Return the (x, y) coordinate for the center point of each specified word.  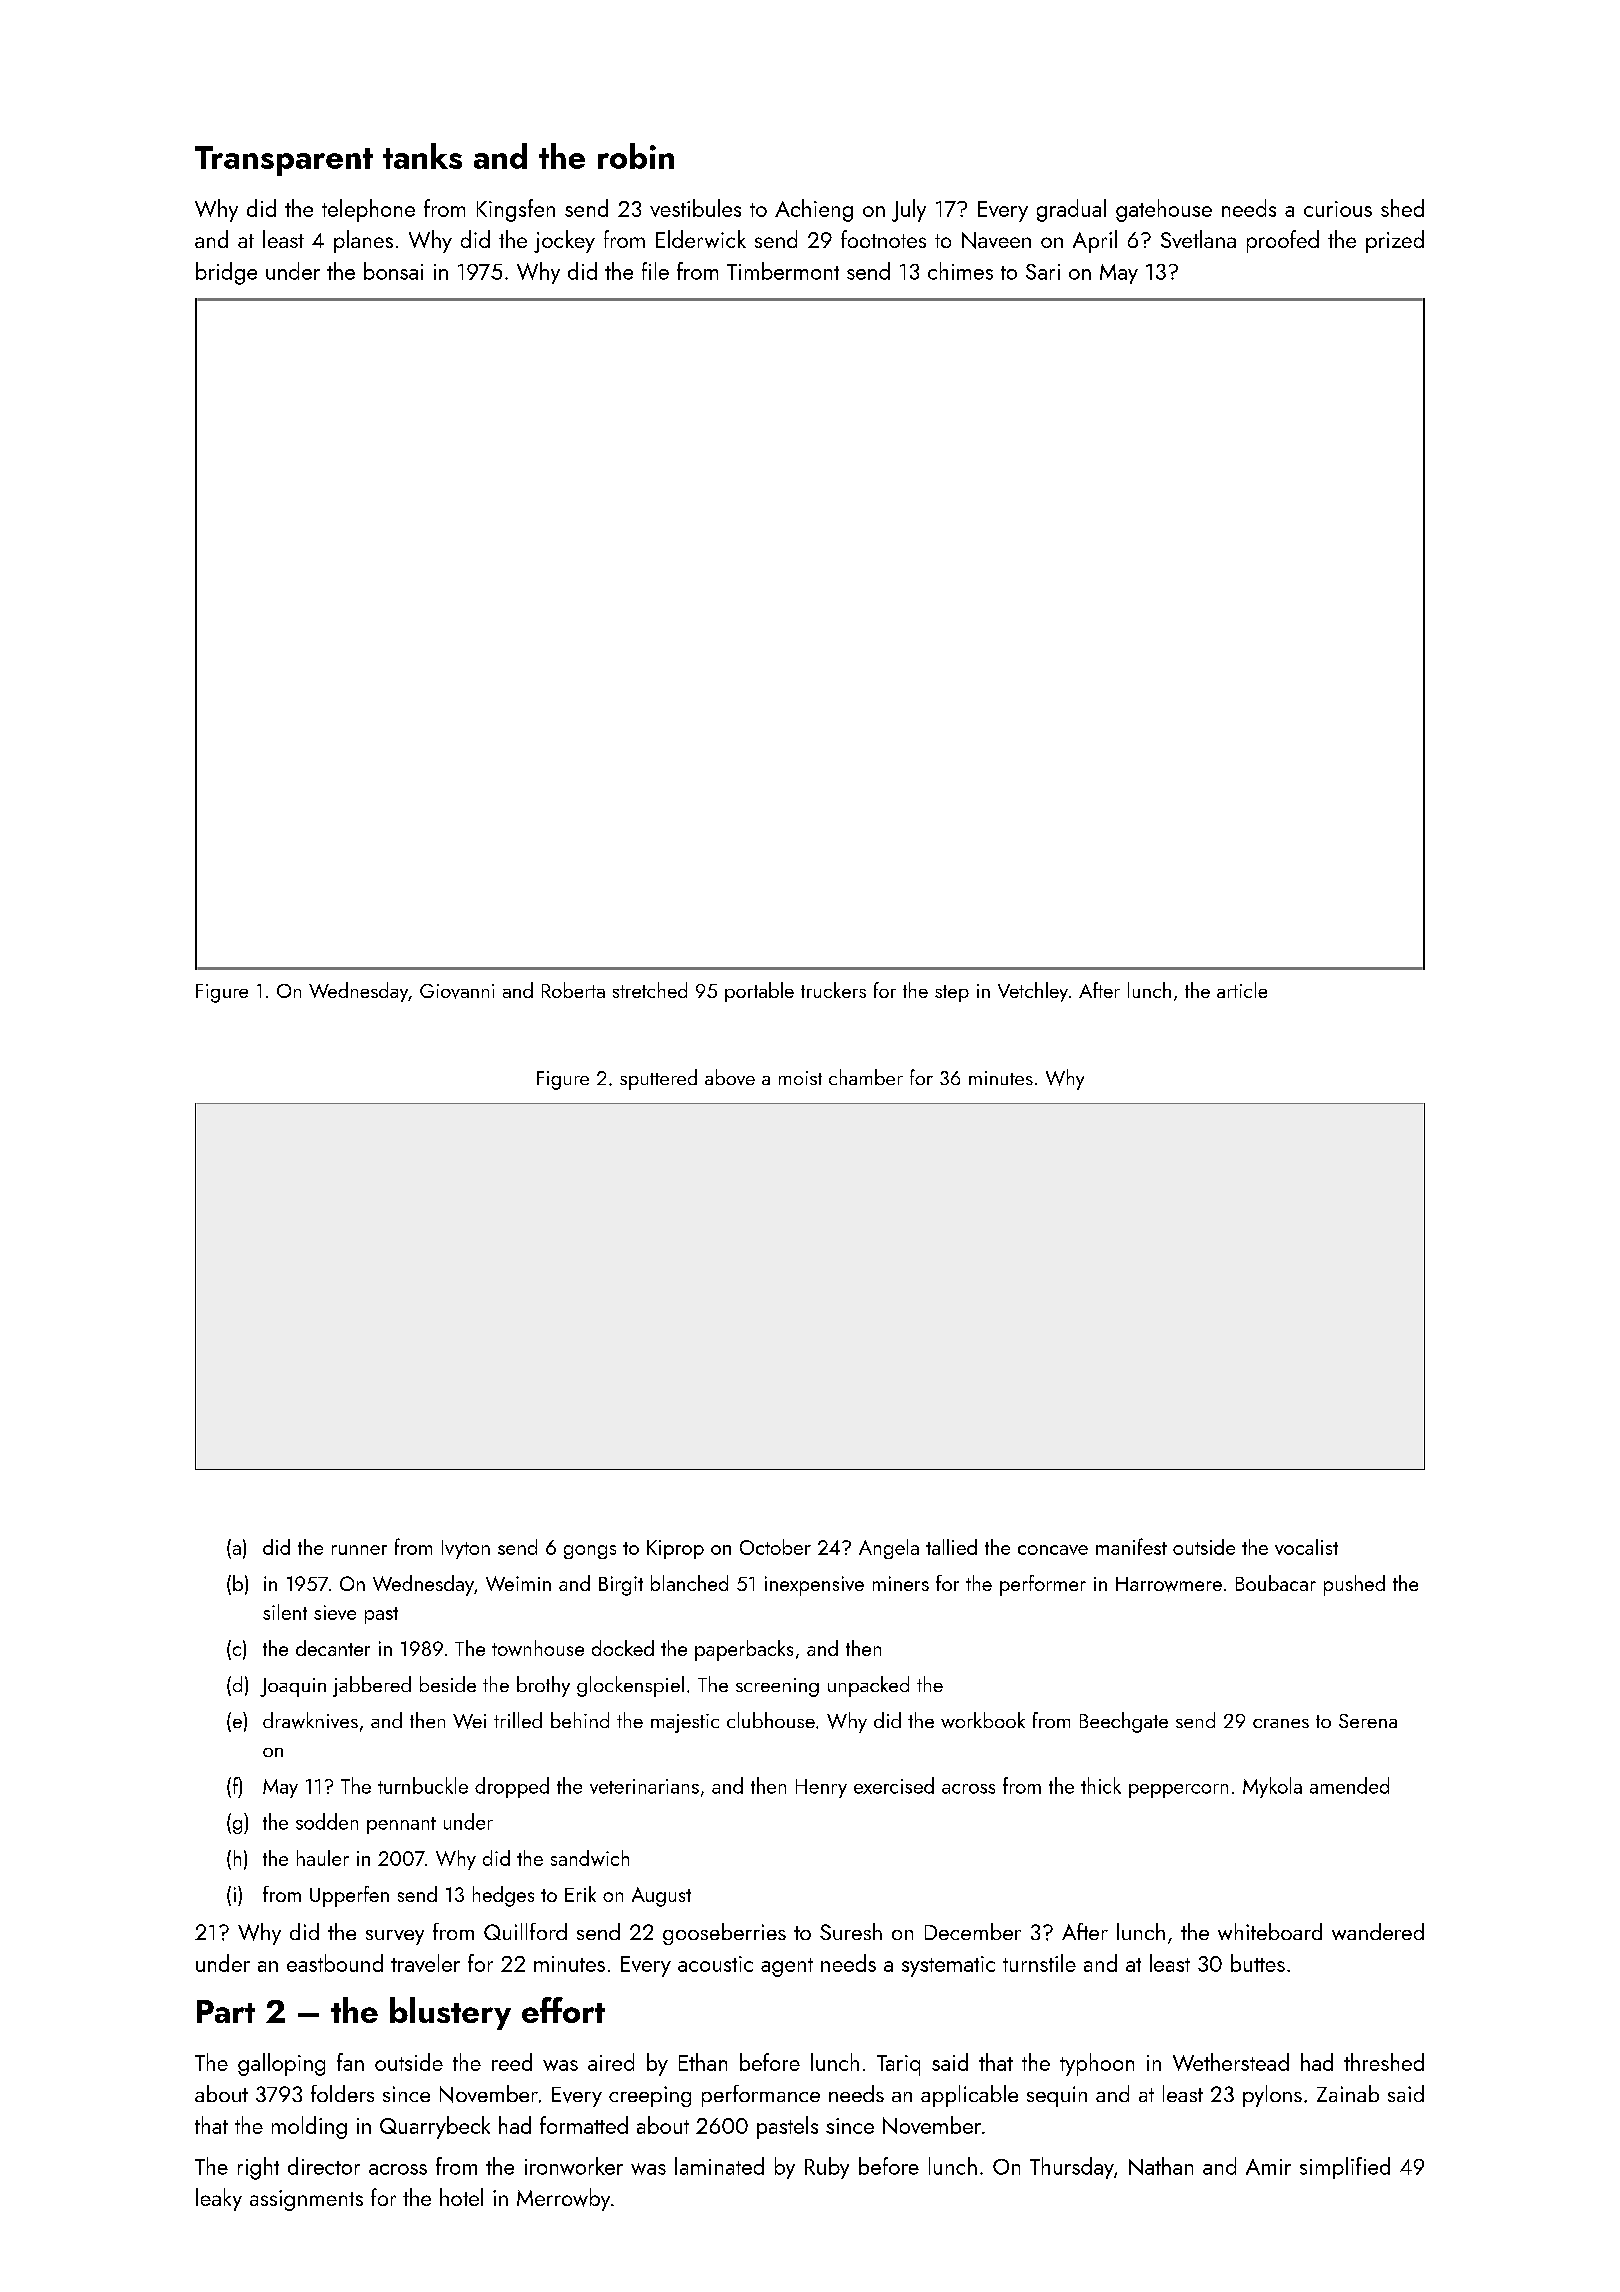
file (655, 271)
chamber (866, 1077)
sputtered (658, 1079)
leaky (219, 2199)
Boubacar (1276, 1583)
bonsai (393, 271)
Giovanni (457, 991)
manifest (1131, 1546)
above (730, 1077)
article (1242, 990)
